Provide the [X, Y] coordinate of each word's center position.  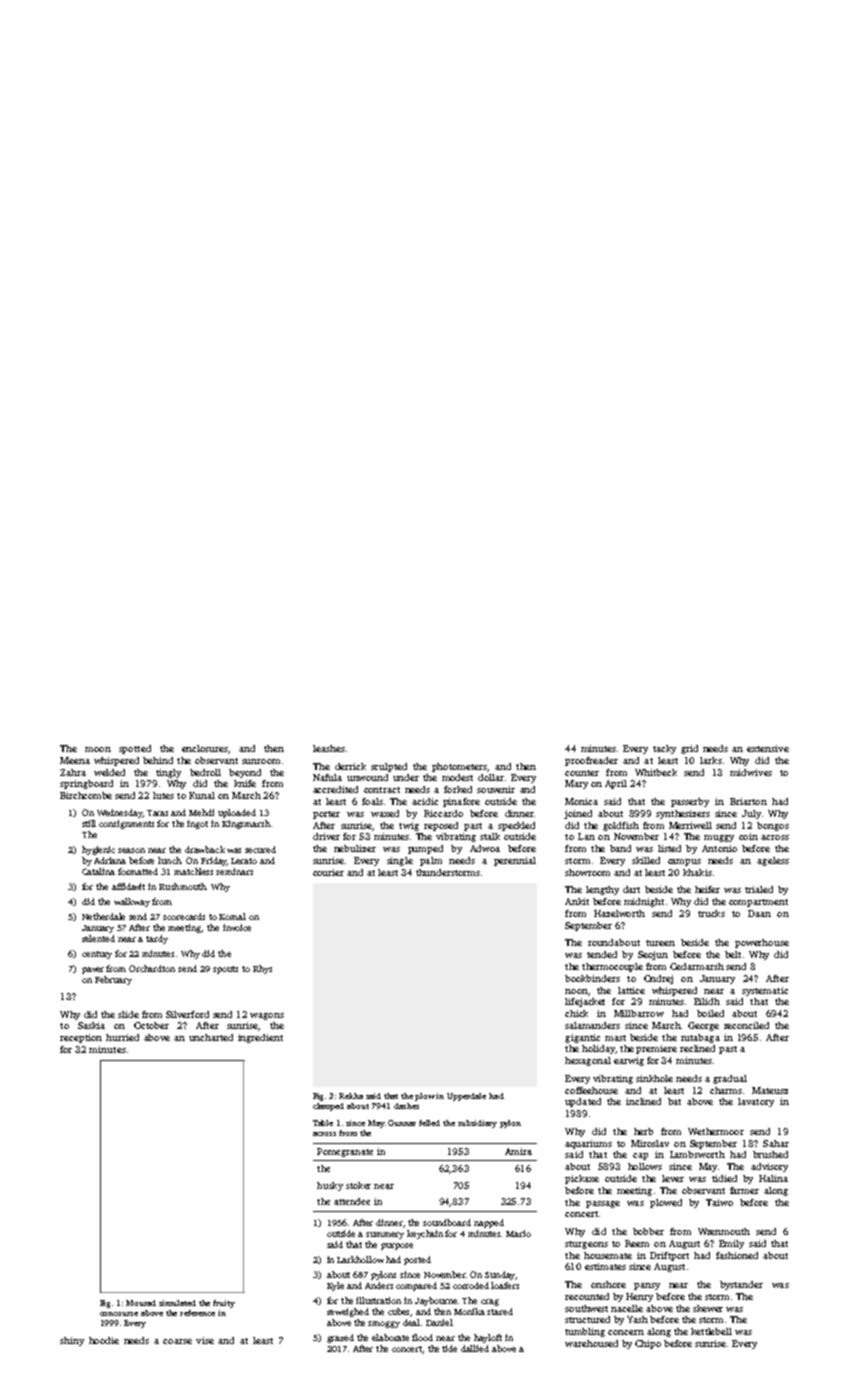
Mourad [141, 1303]
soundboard [447, 1222]
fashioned [737, 1255]
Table [323, 1123]
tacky [664, 749]
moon [98, 749]
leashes [329, 748]
